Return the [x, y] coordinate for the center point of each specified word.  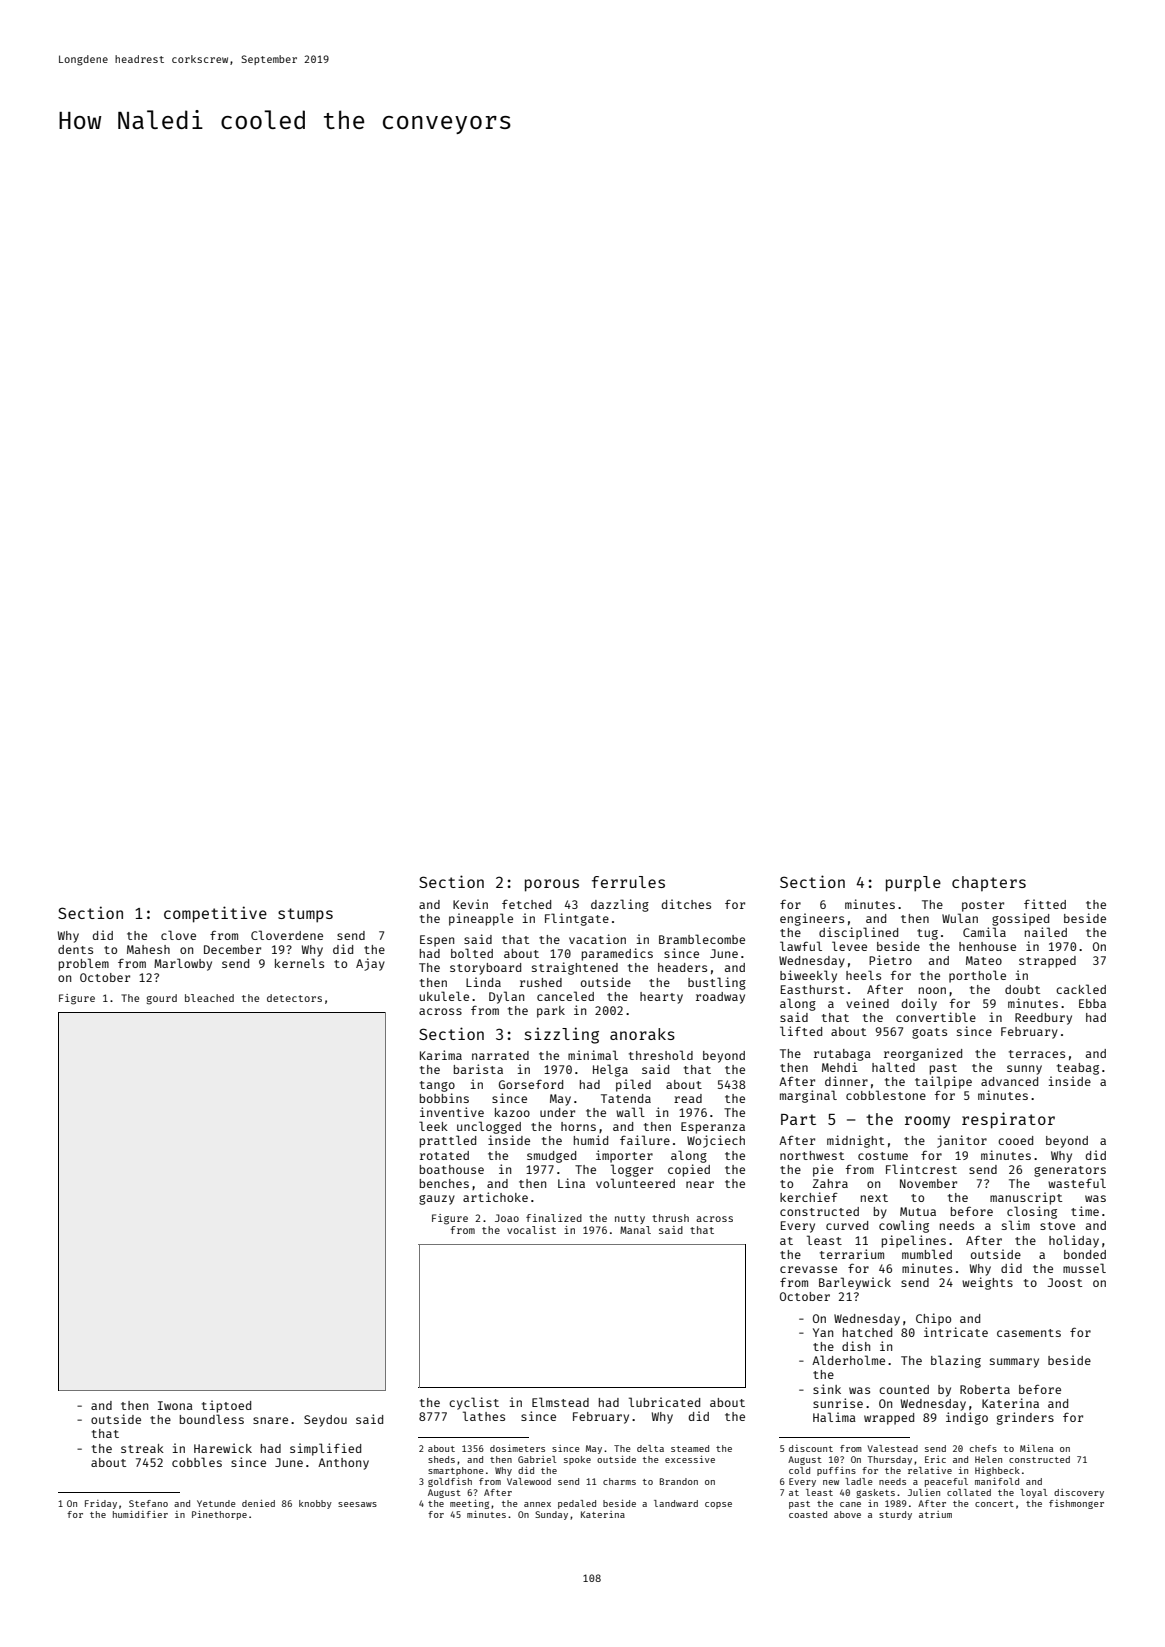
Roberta [985, 1389]
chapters [989, 884]
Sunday [551, 1515]
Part [798, 1119]
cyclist [474, 1403]
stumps [305, 915]
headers [682, 967]
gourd [162, 999]
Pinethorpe [219, 1515]
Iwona [175, 1405]
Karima [441, 1055]
